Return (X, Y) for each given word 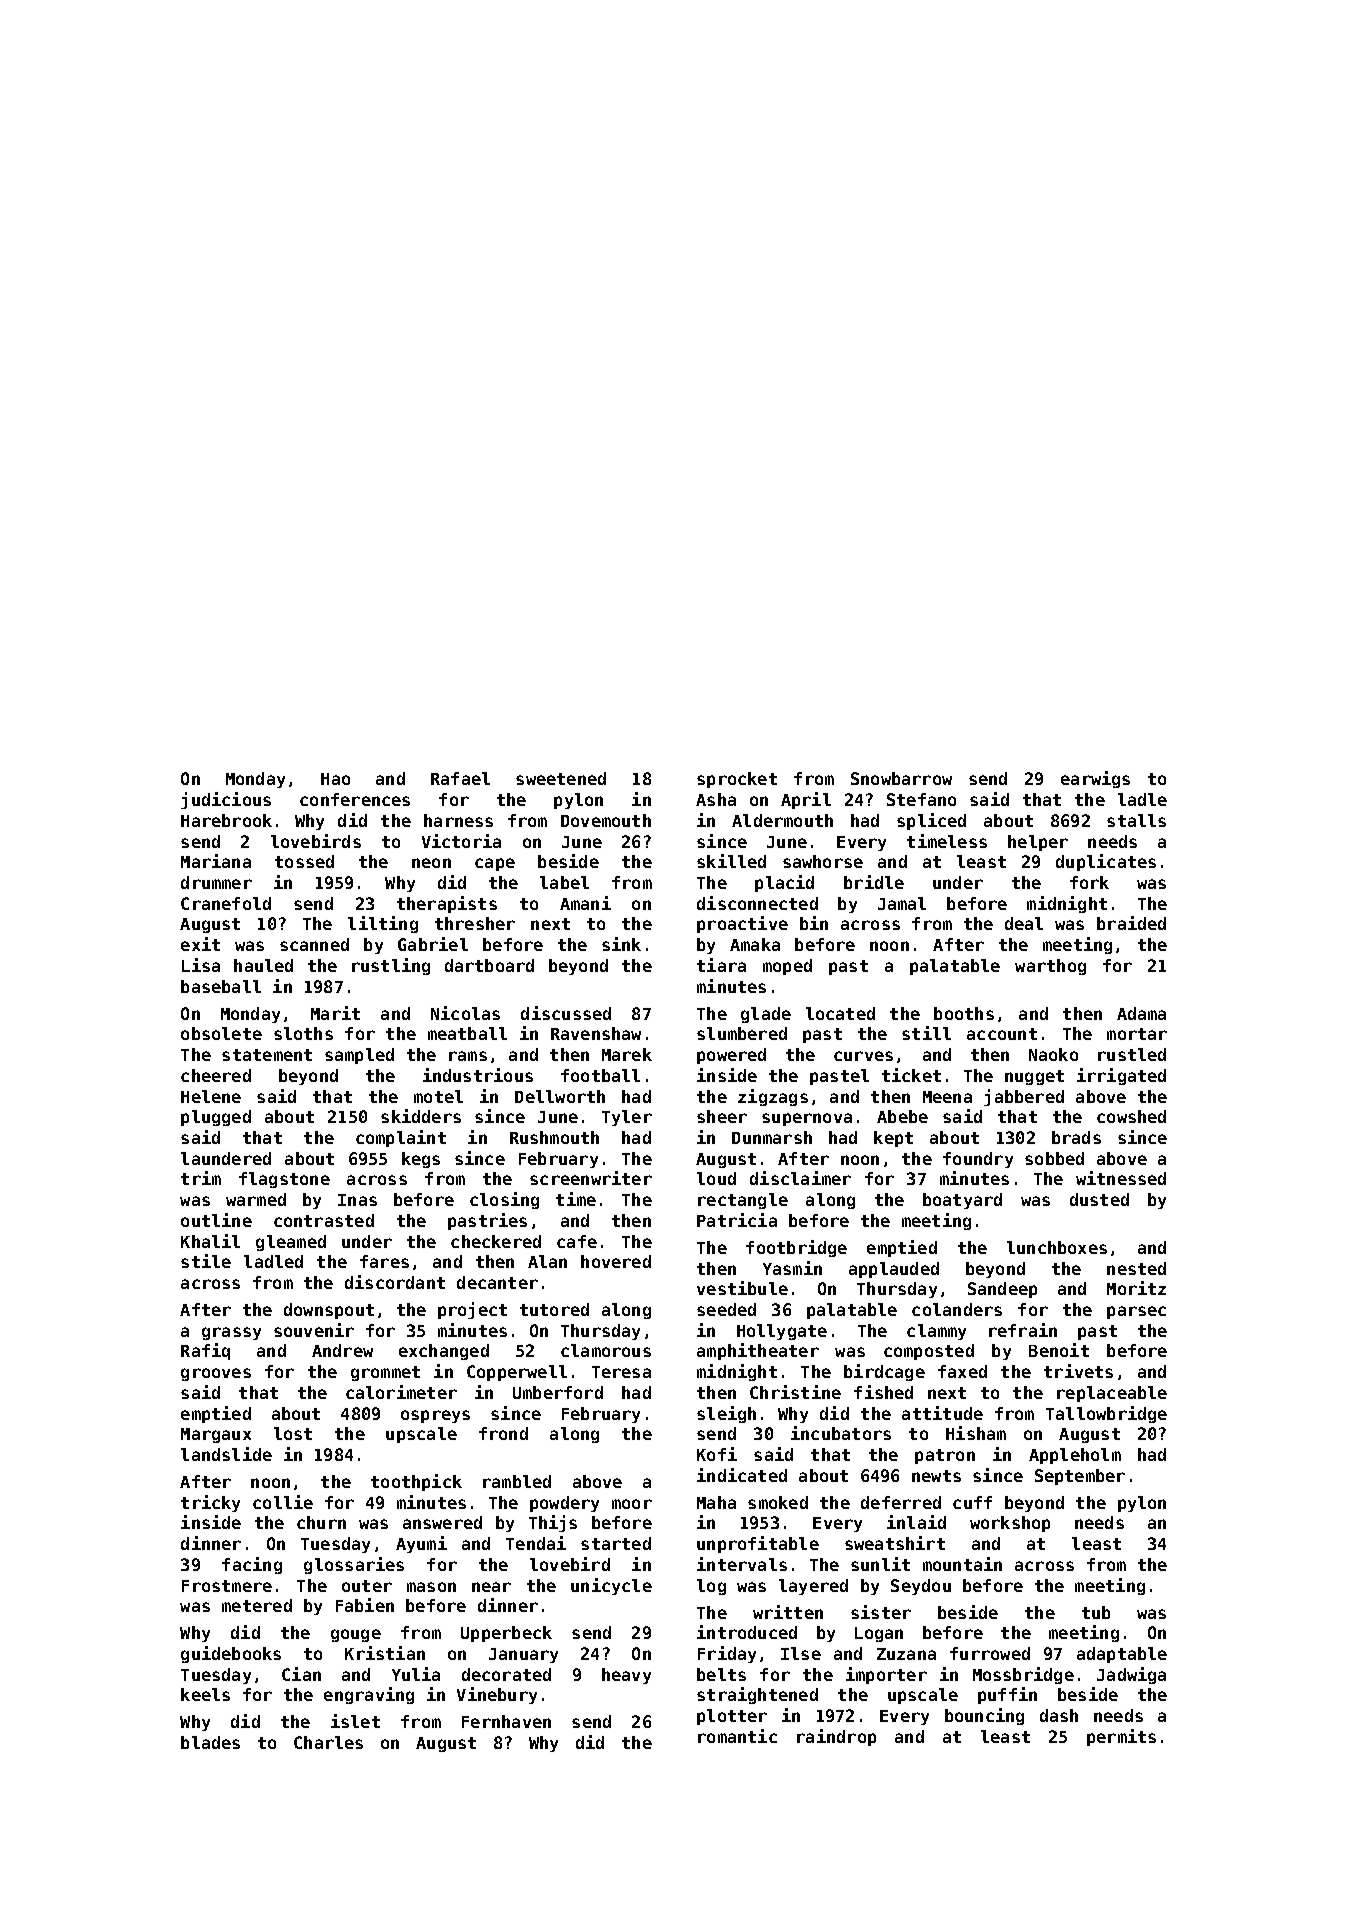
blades (210, 1742)
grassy (231, 1333)
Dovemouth (606, 820)
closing (504, 1200)
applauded (894, 1270)
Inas (357, 1200)
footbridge (796, 1248)
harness (458, 820)
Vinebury (497, 1695)
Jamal (902, 903)
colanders (957, 1309)
